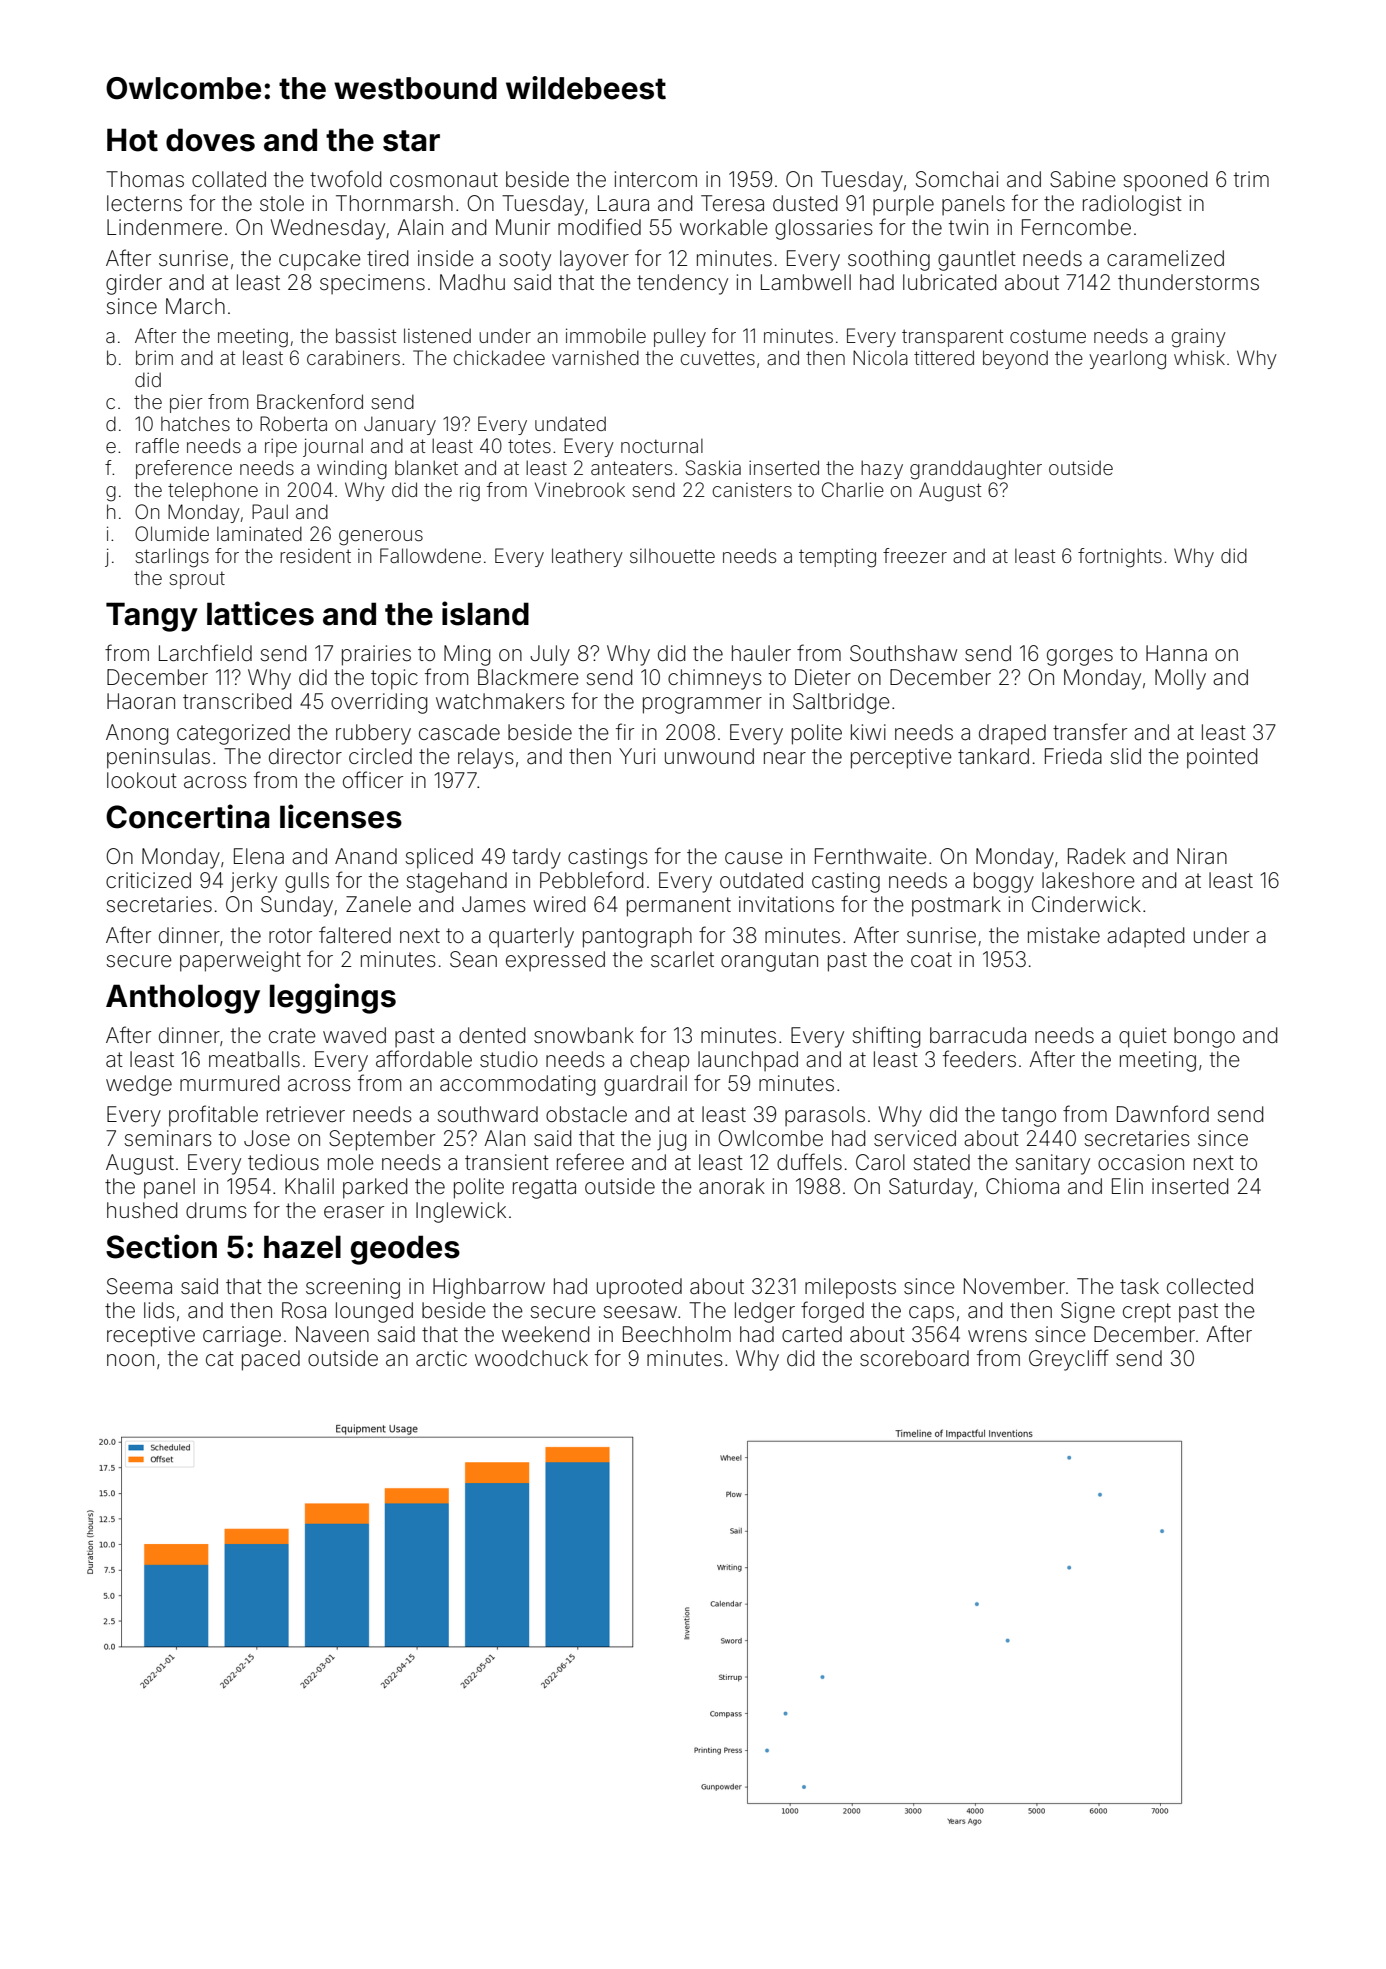 The width and height of the page is (1386, 1969). Describe the element at coordinates (152, 617) in the page. I see `Tangy` at that location.
